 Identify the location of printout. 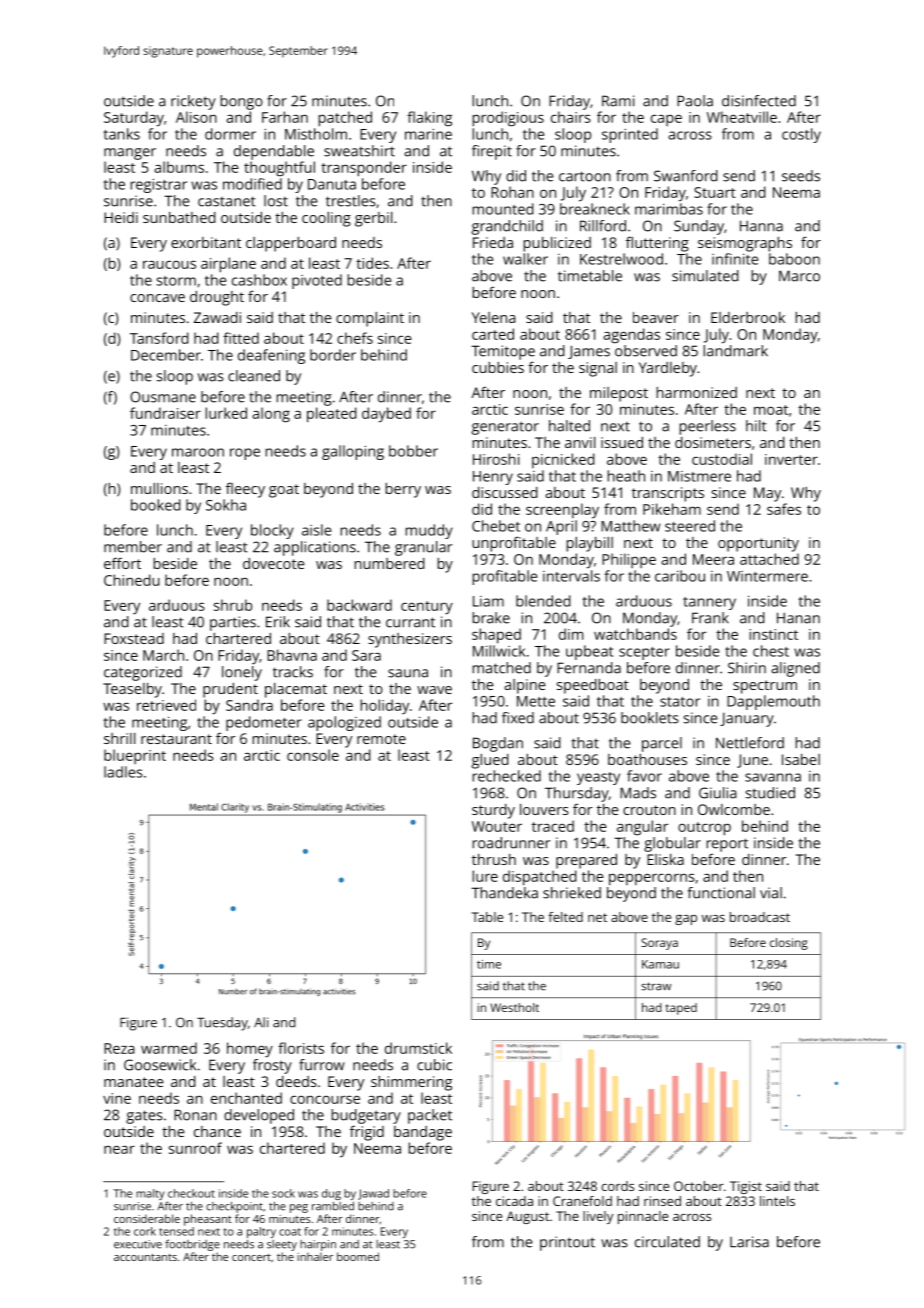
(567, 1243).
